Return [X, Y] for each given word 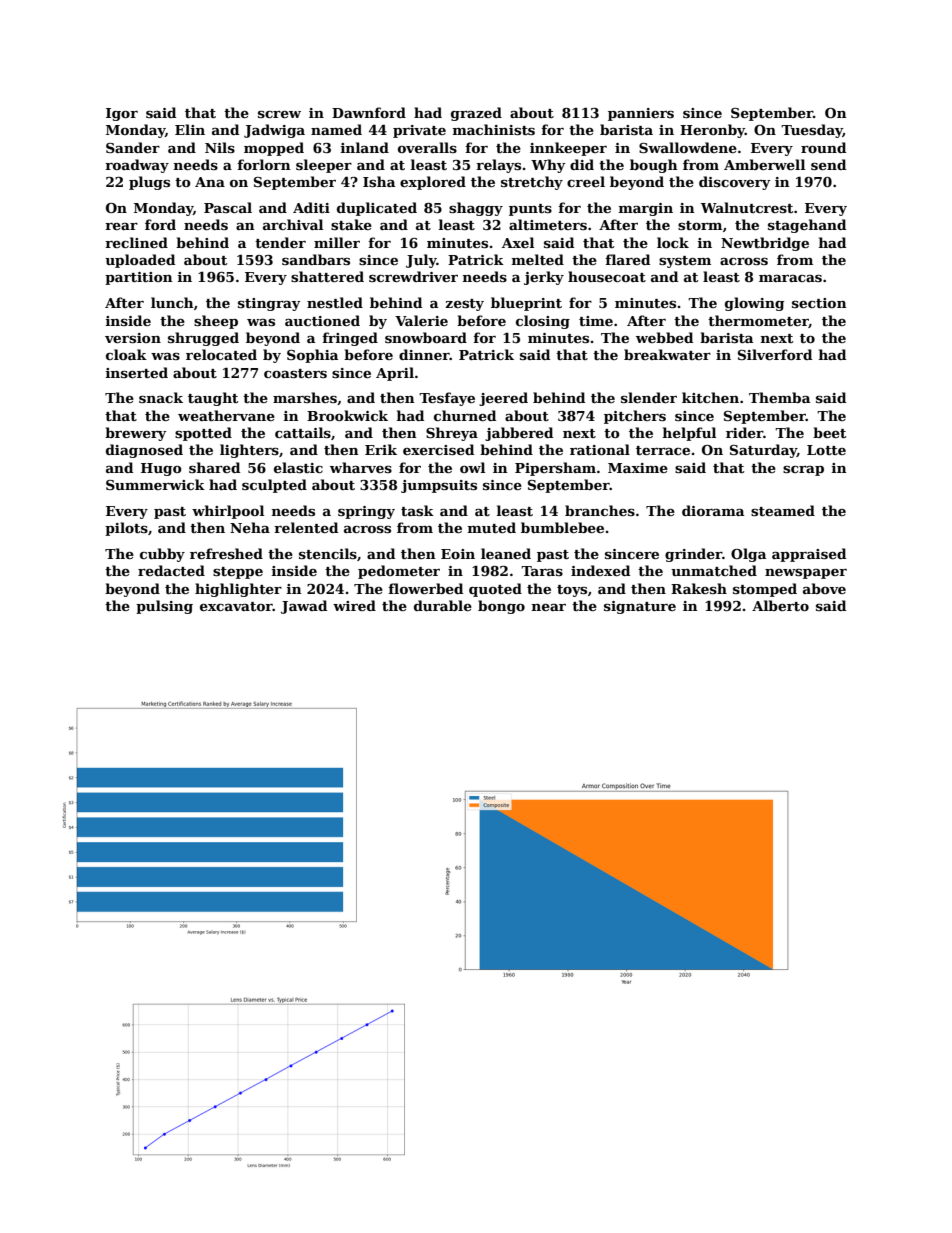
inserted [137, 372]
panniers [641, 114]
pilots [126, 529]
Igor [122, 114]
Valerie [421, 320]
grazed [476, 114]
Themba [779, 397]
